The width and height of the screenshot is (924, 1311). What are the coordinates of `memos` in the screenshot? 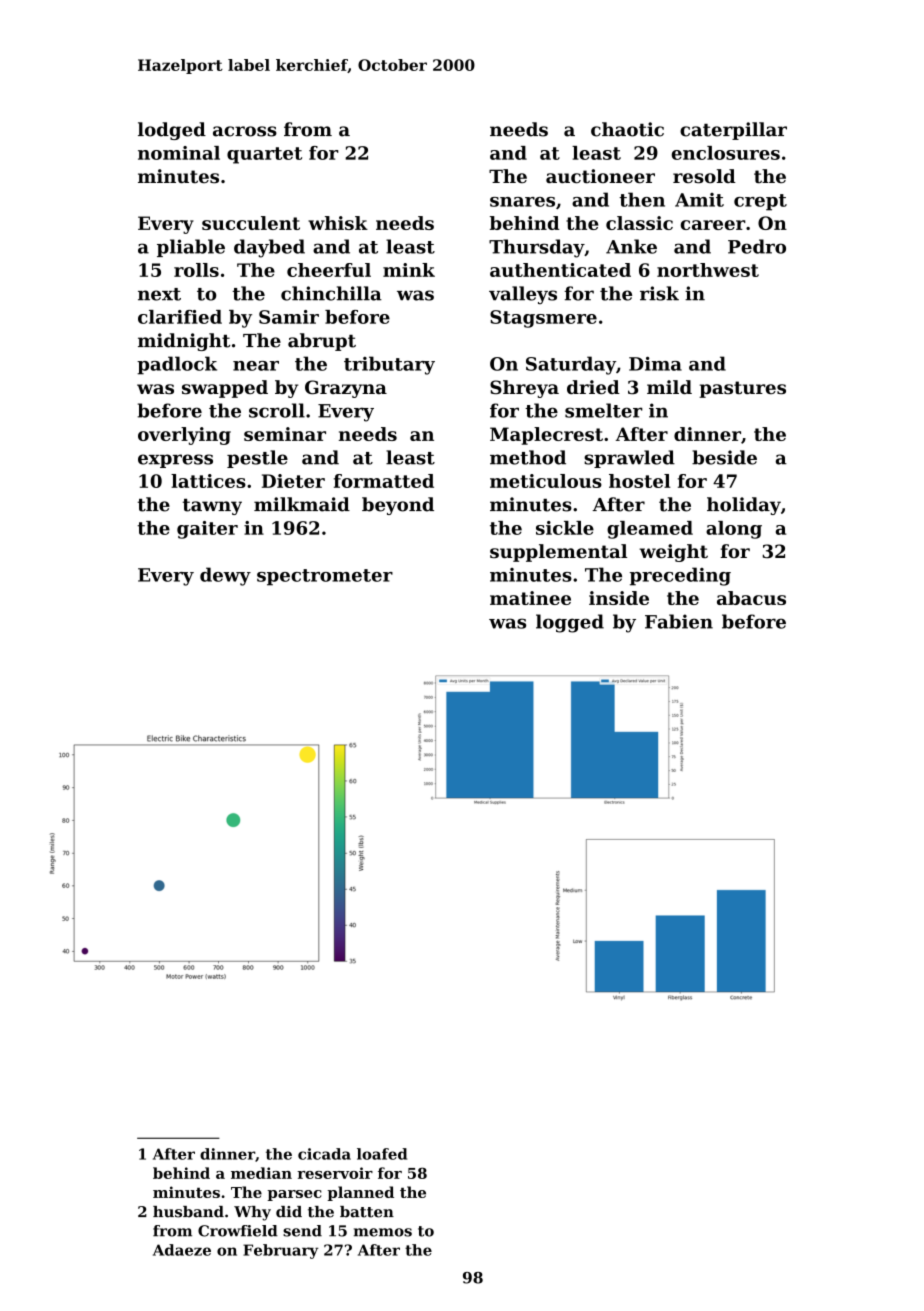 It's located at (383, 1232).
